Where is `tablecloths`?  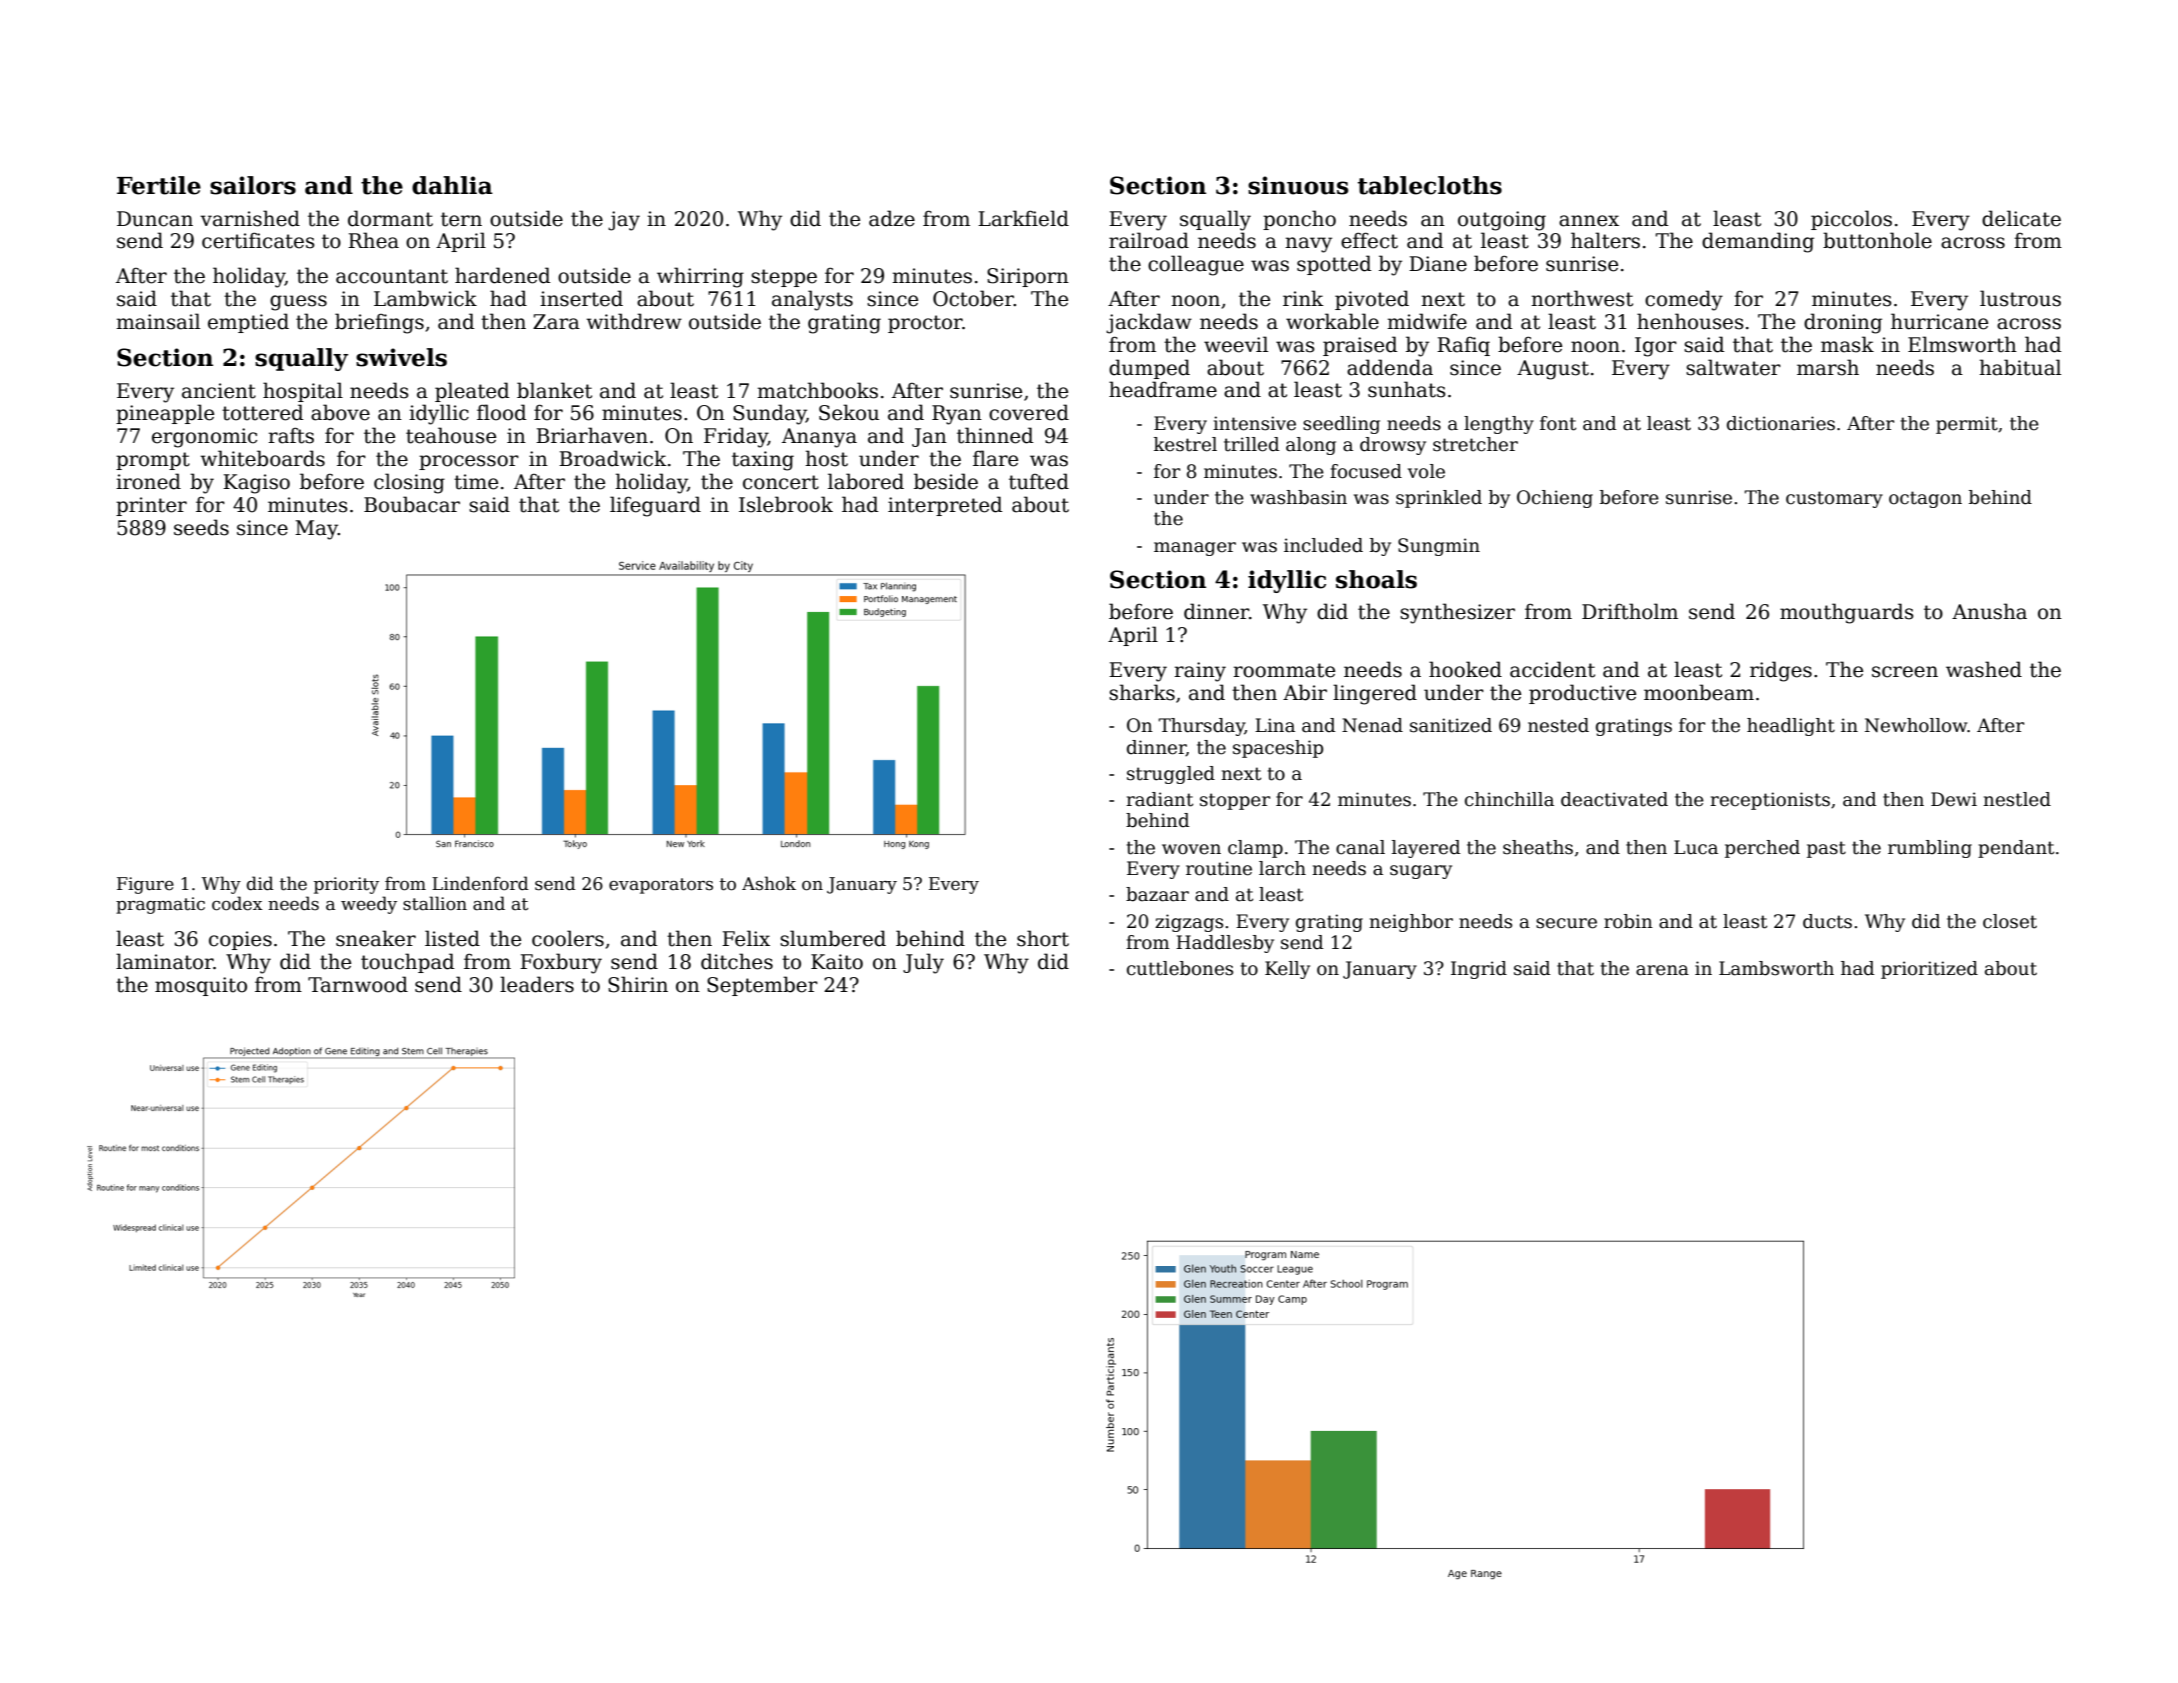 tablecloths is located at coordinates (1430, 185).
